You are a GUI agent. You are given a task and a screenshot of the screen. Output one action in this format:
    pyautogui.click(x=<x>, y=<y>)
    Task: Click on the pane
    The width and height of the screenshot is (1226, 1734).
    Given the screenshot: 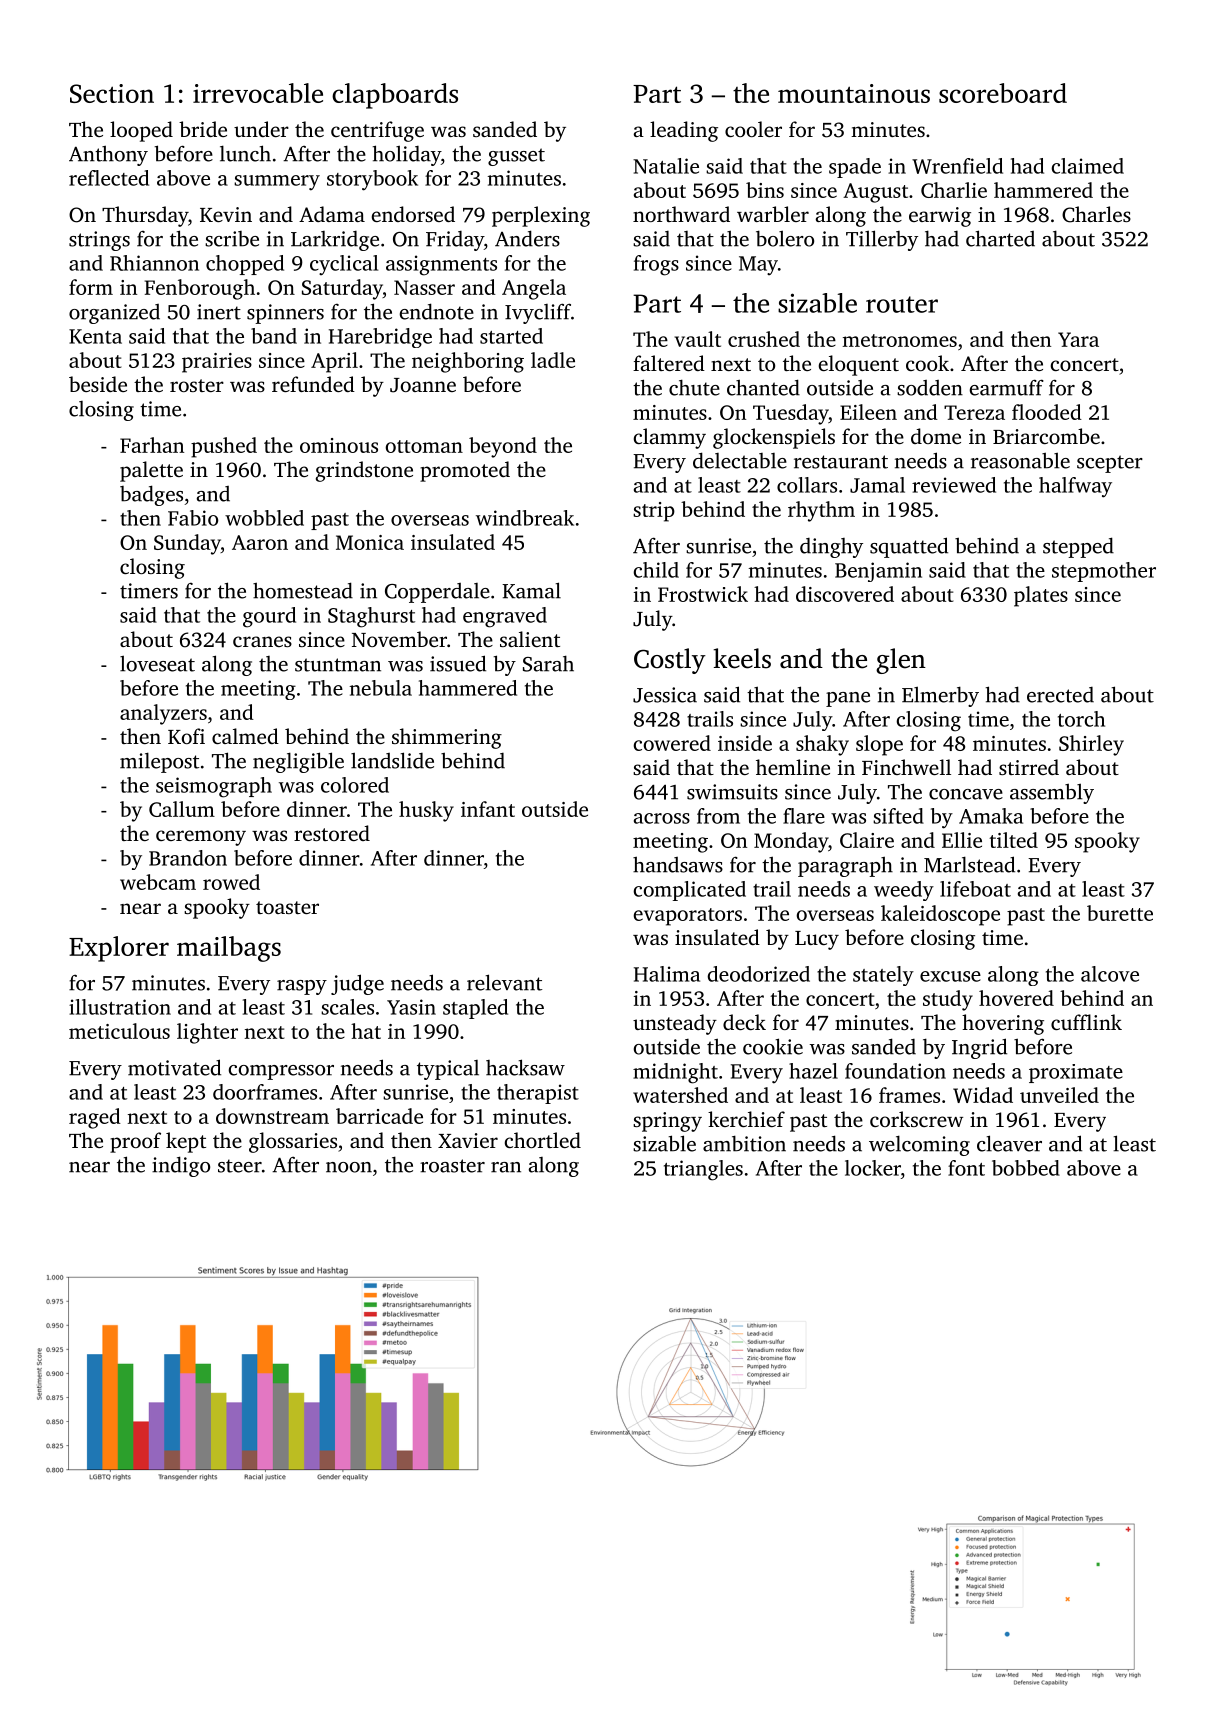 What is the action you would take?
    pyautogui.click(x=848, y=699)
